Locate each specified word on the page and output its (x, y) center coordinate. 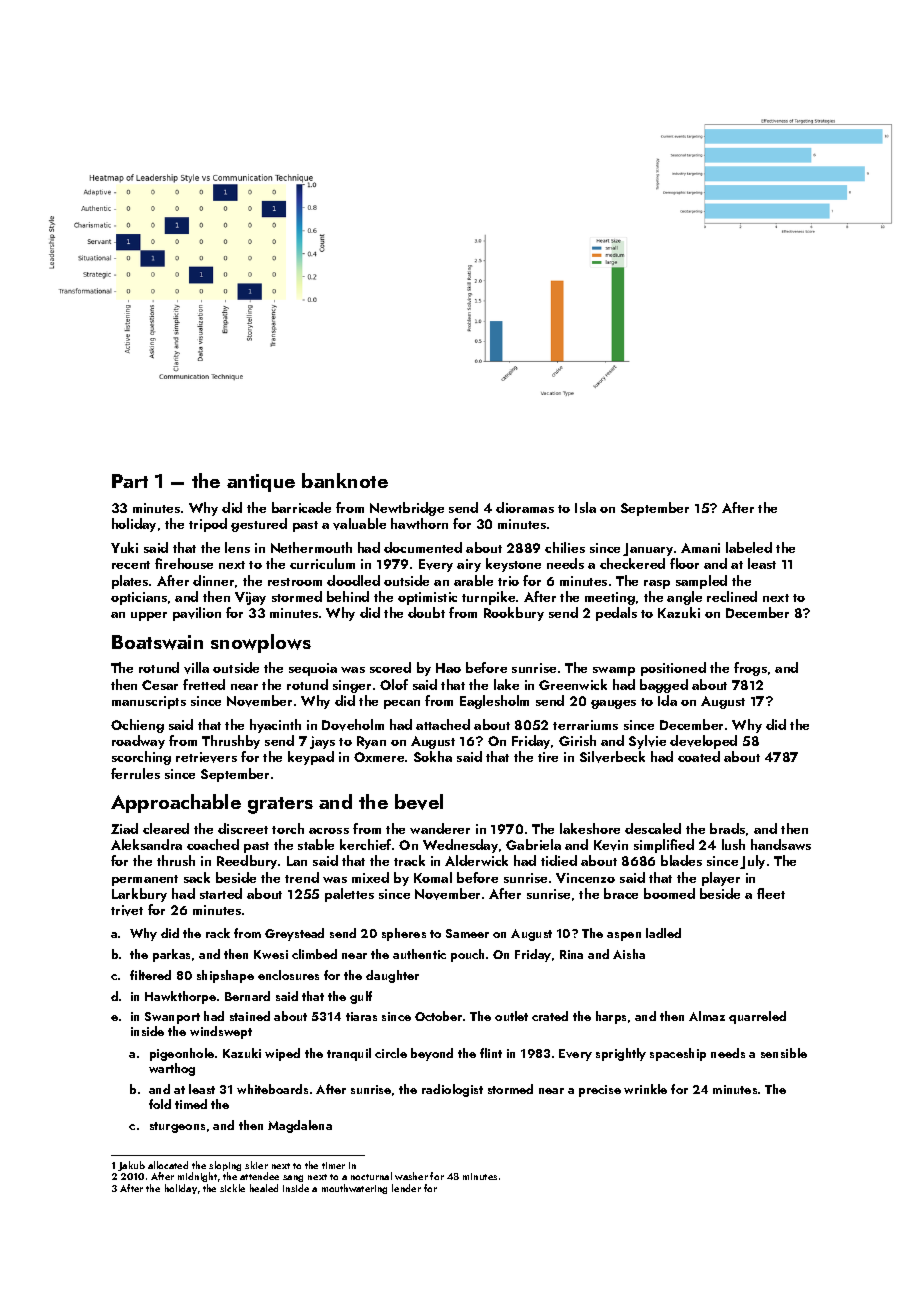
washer (411, 1176)
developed (703, 742)
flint (491, 1053)
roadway (138, 742)
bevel (419, 802)
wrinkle (645, 1089)
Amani (700, 548)
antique (261, 483)
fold (160, 1104)
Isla (585, 507)
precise (600, 1091)
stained (250, 1016)
